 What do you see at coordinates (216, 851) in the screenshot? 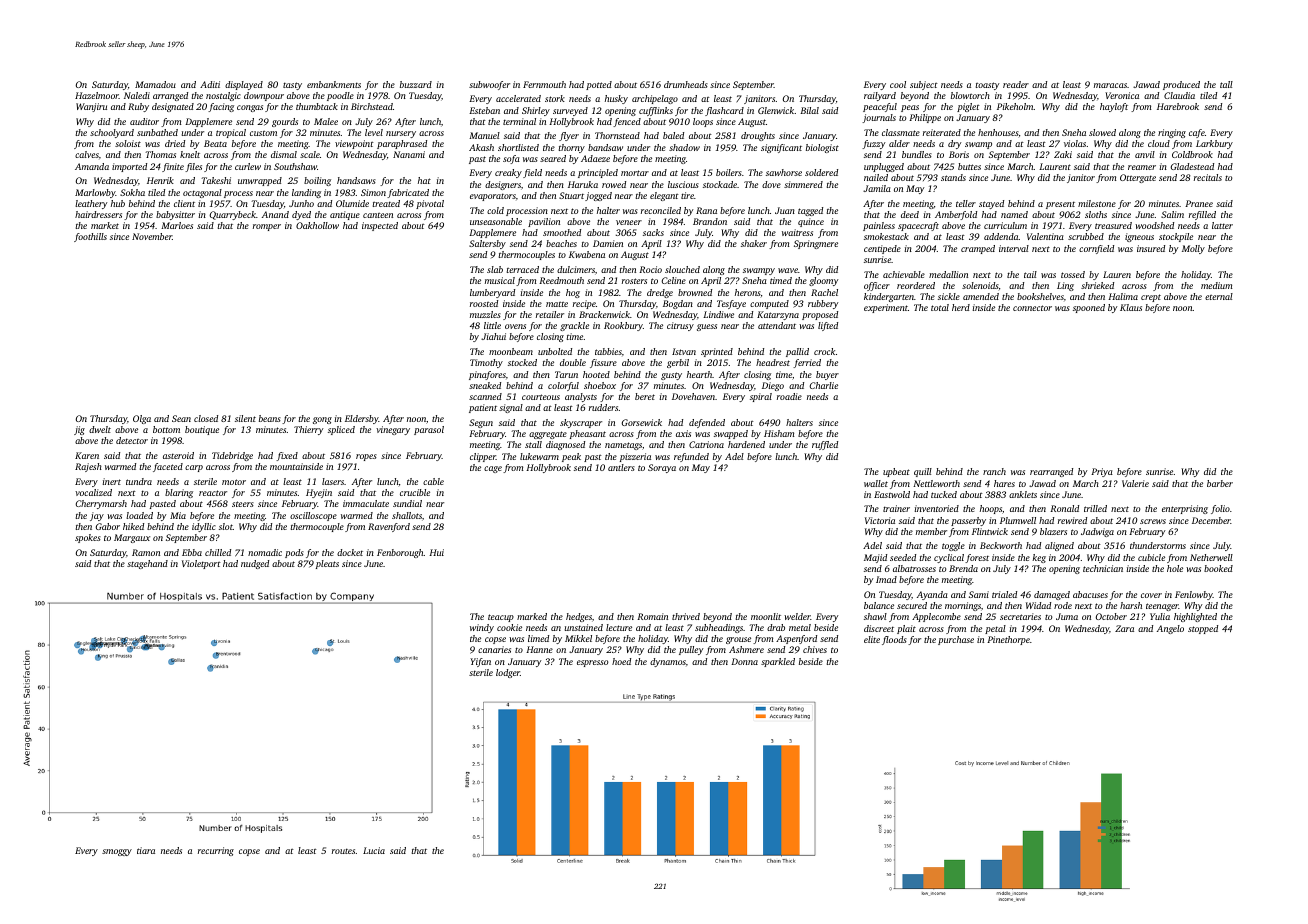
I see `recurring` at bounding box center [216, 851].
